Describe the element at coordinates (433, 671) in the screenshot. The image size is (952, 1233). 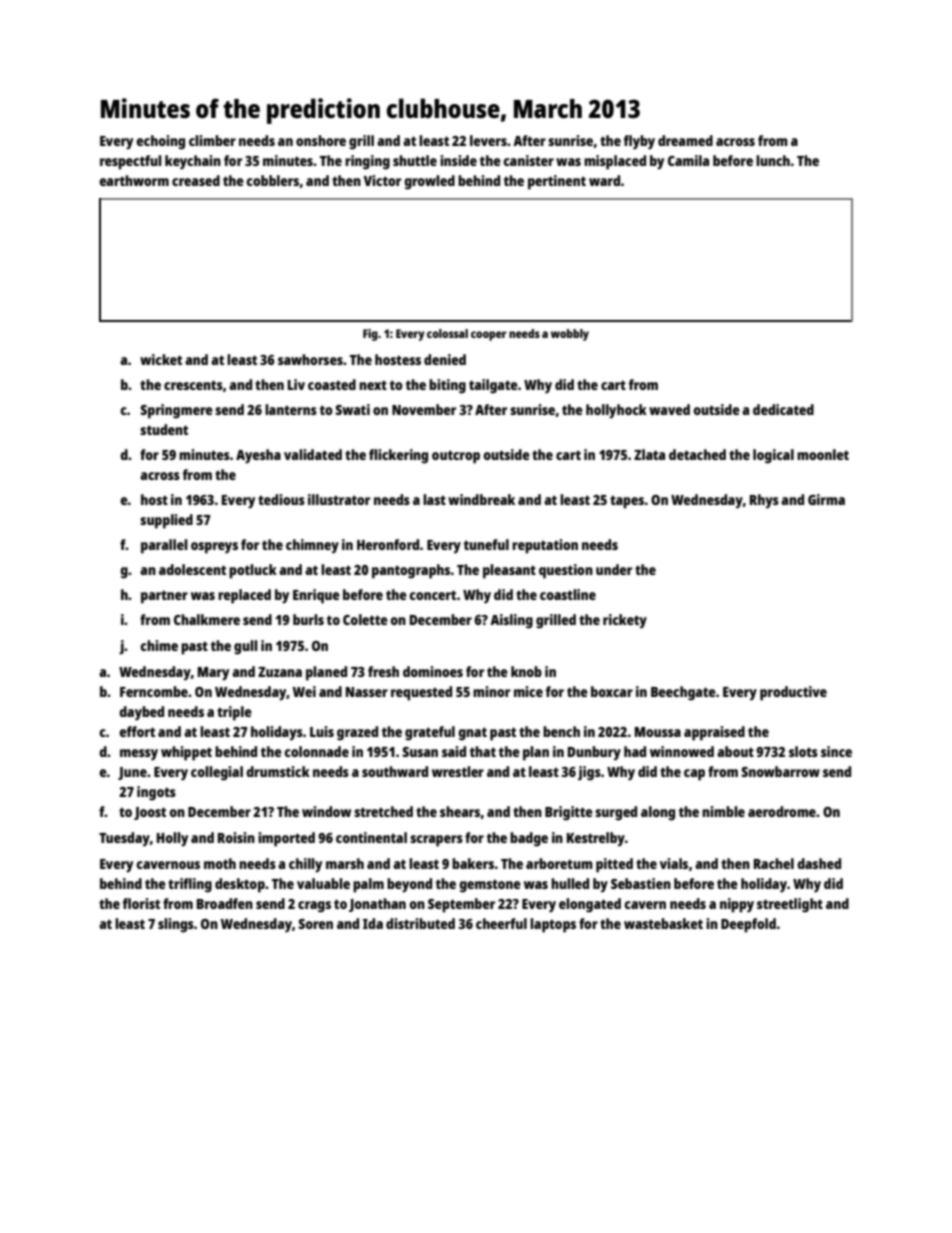
I see `dominoes` at that location.
